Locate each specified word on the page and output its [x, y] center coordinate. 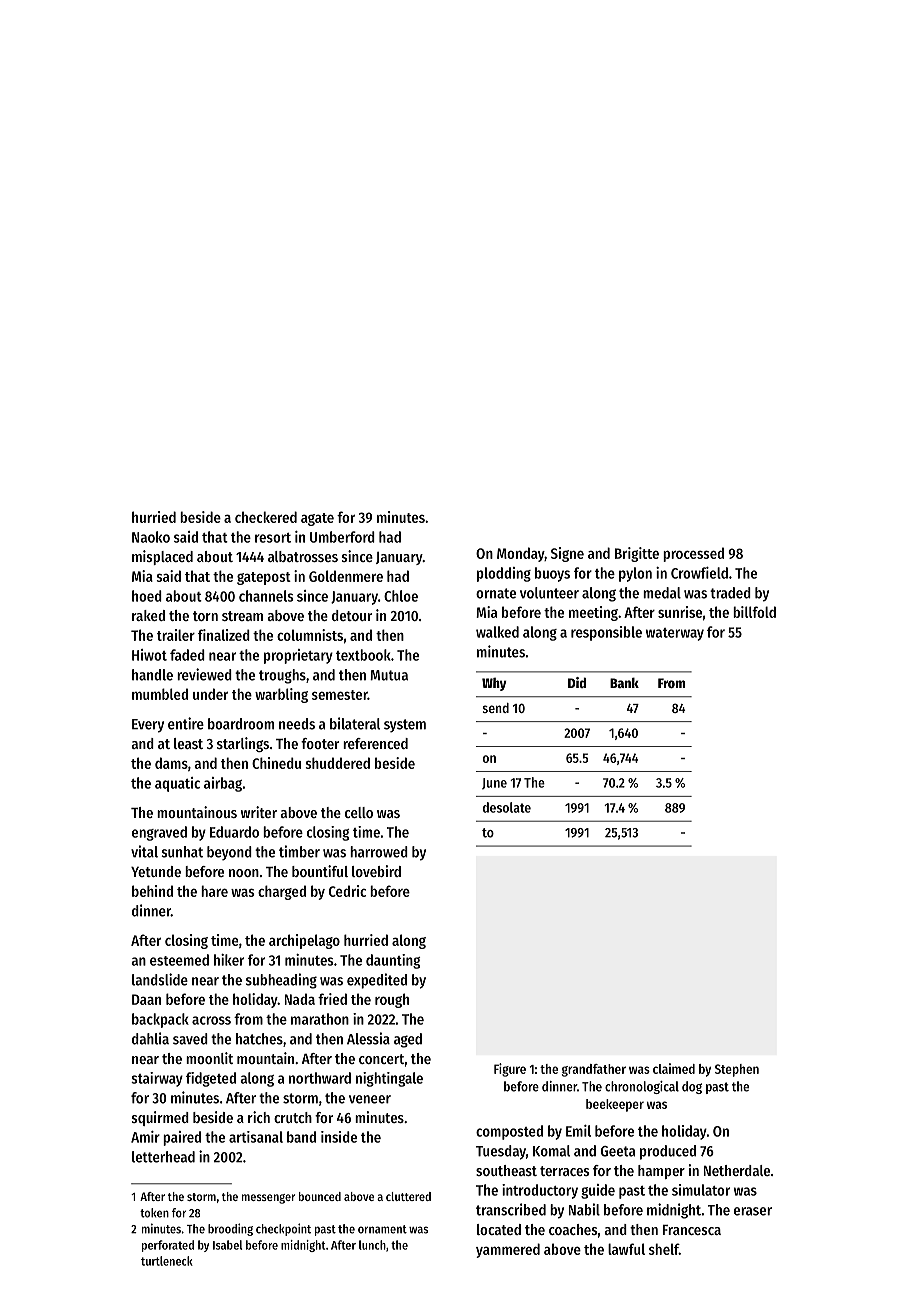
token [154, 1213]
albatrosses [303, 556]
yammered [508, 1250]
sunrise [680, 612]
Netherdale [737, 1170]
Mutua [389, 675]
